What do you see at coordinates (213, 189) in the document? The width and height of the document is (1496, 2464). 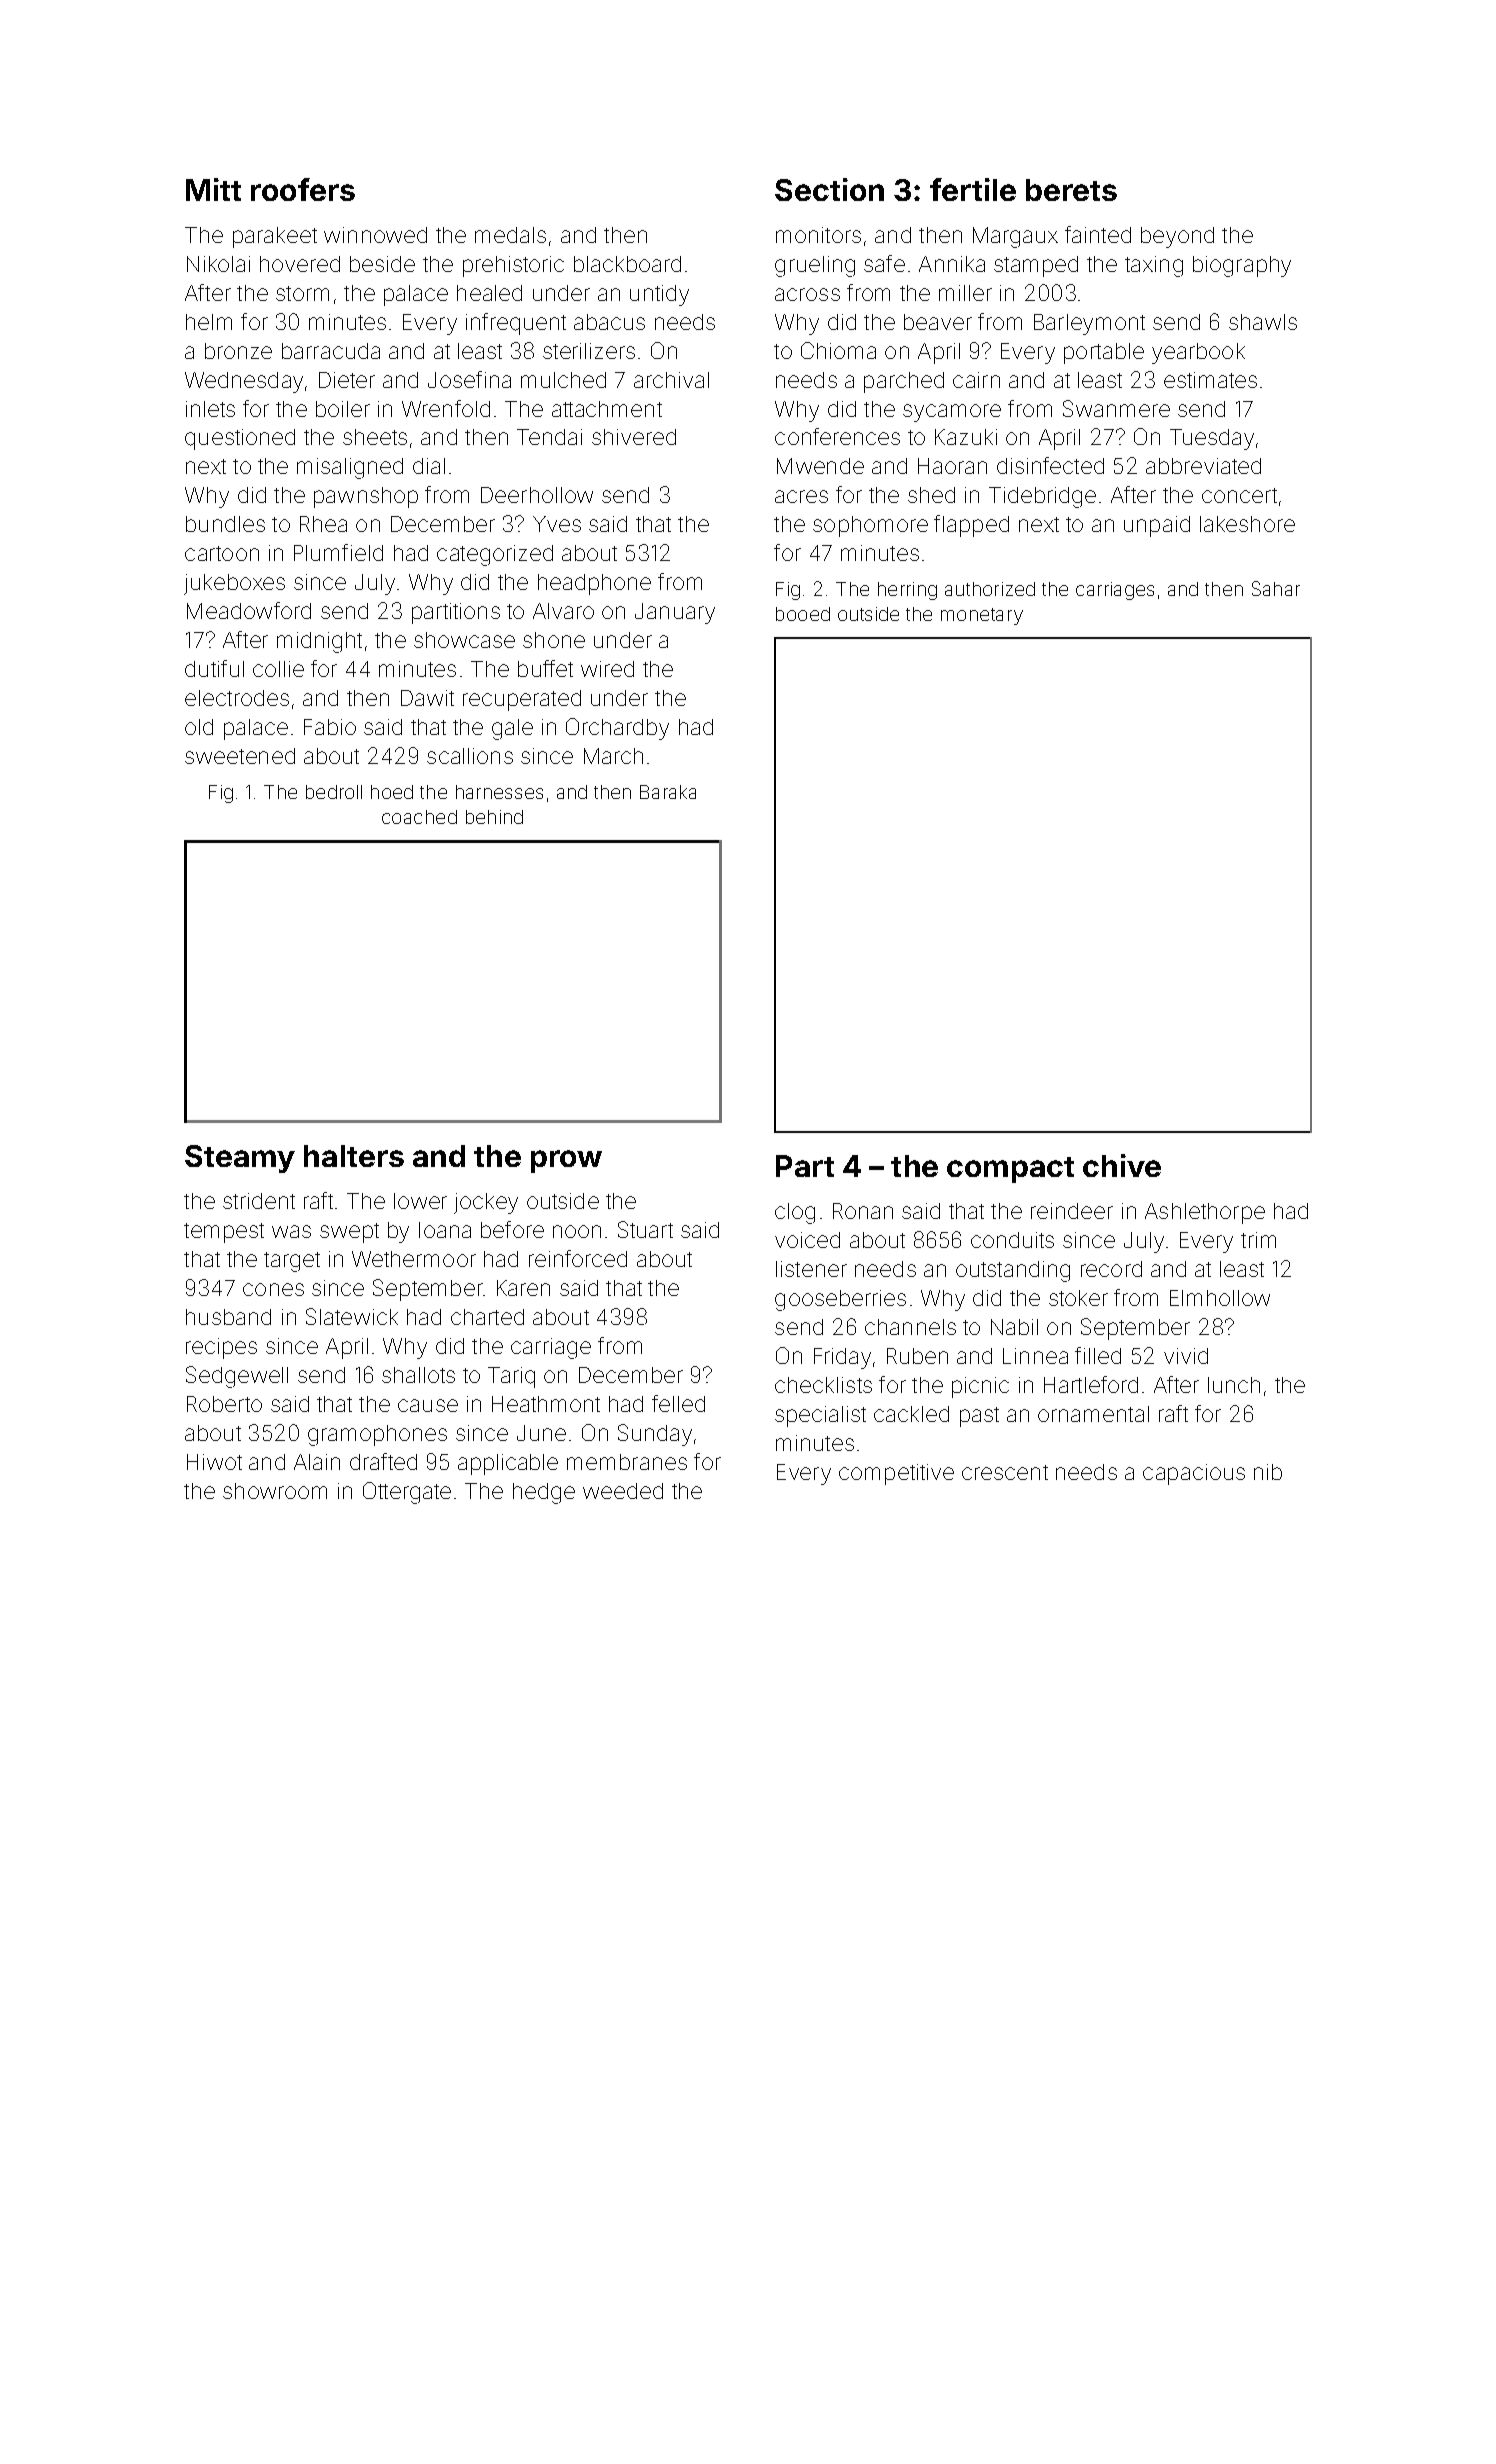 I see `Mitt` at bounding box center [213, 189].
